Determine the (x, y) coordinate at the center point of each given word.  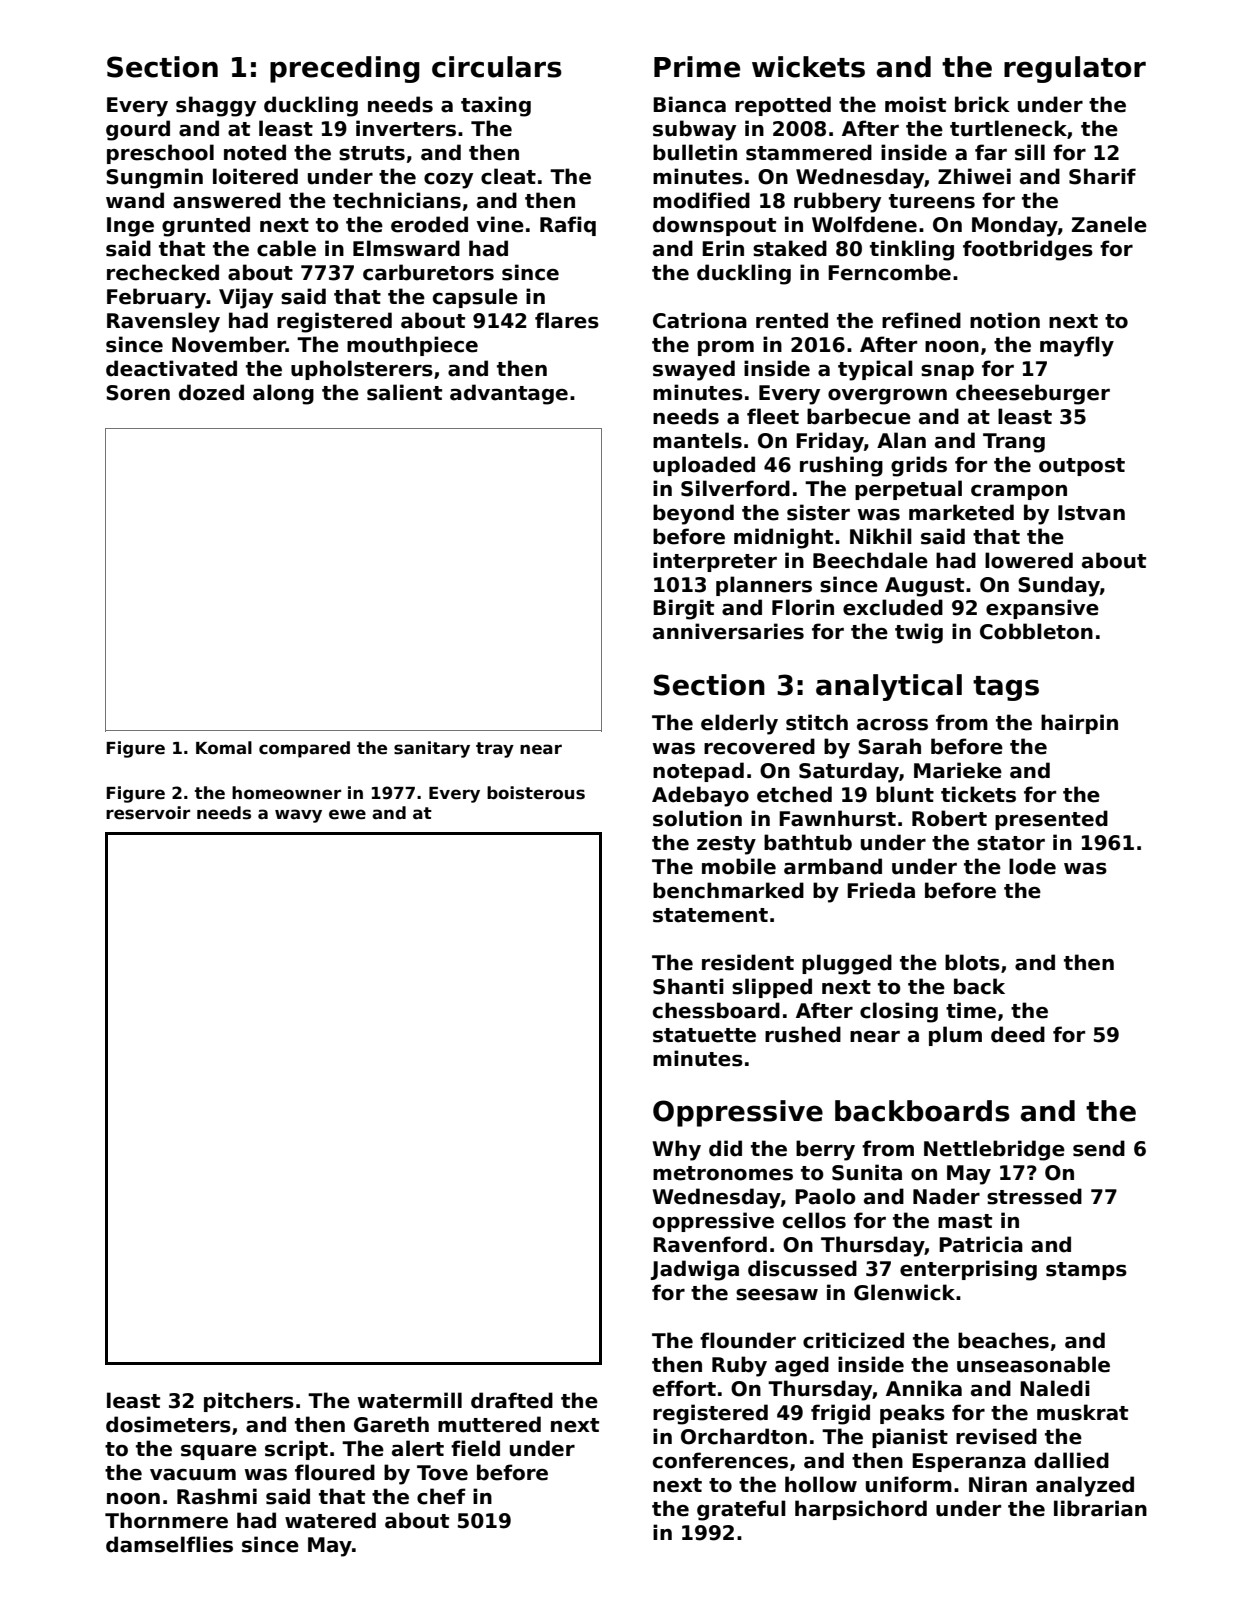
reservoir (148, 813)
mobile (739, 866)
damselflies (169, 1544)
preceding (345, 69)
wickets (808, 67)
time (971, 1010)
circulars (497, 67)
